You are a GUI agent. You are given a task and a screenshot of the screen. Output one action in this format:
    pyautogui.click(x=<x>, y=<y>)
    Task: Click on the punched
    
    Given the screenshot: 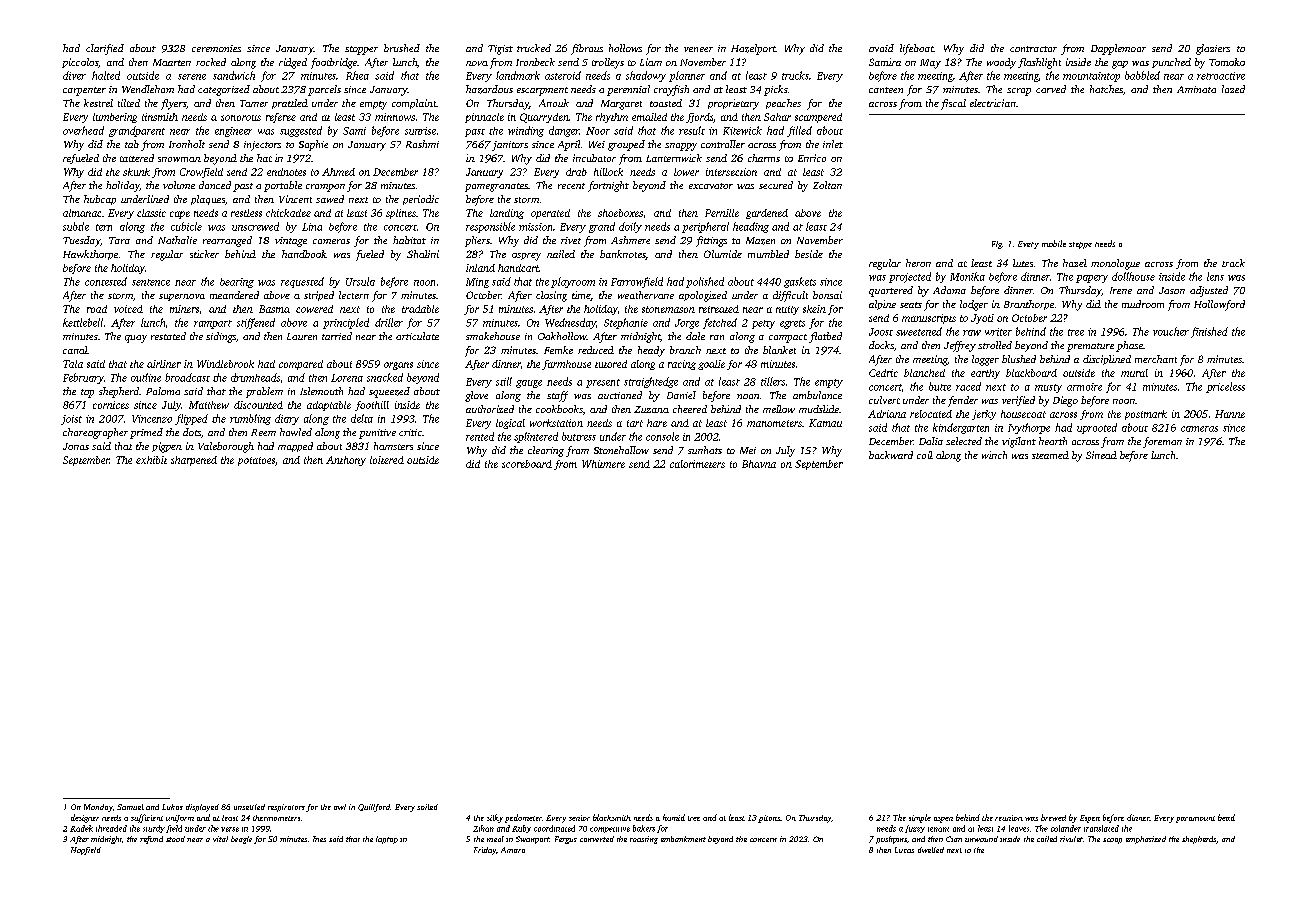 What is the action you would take?
    pyautogui.click(x=1171, y=63)
